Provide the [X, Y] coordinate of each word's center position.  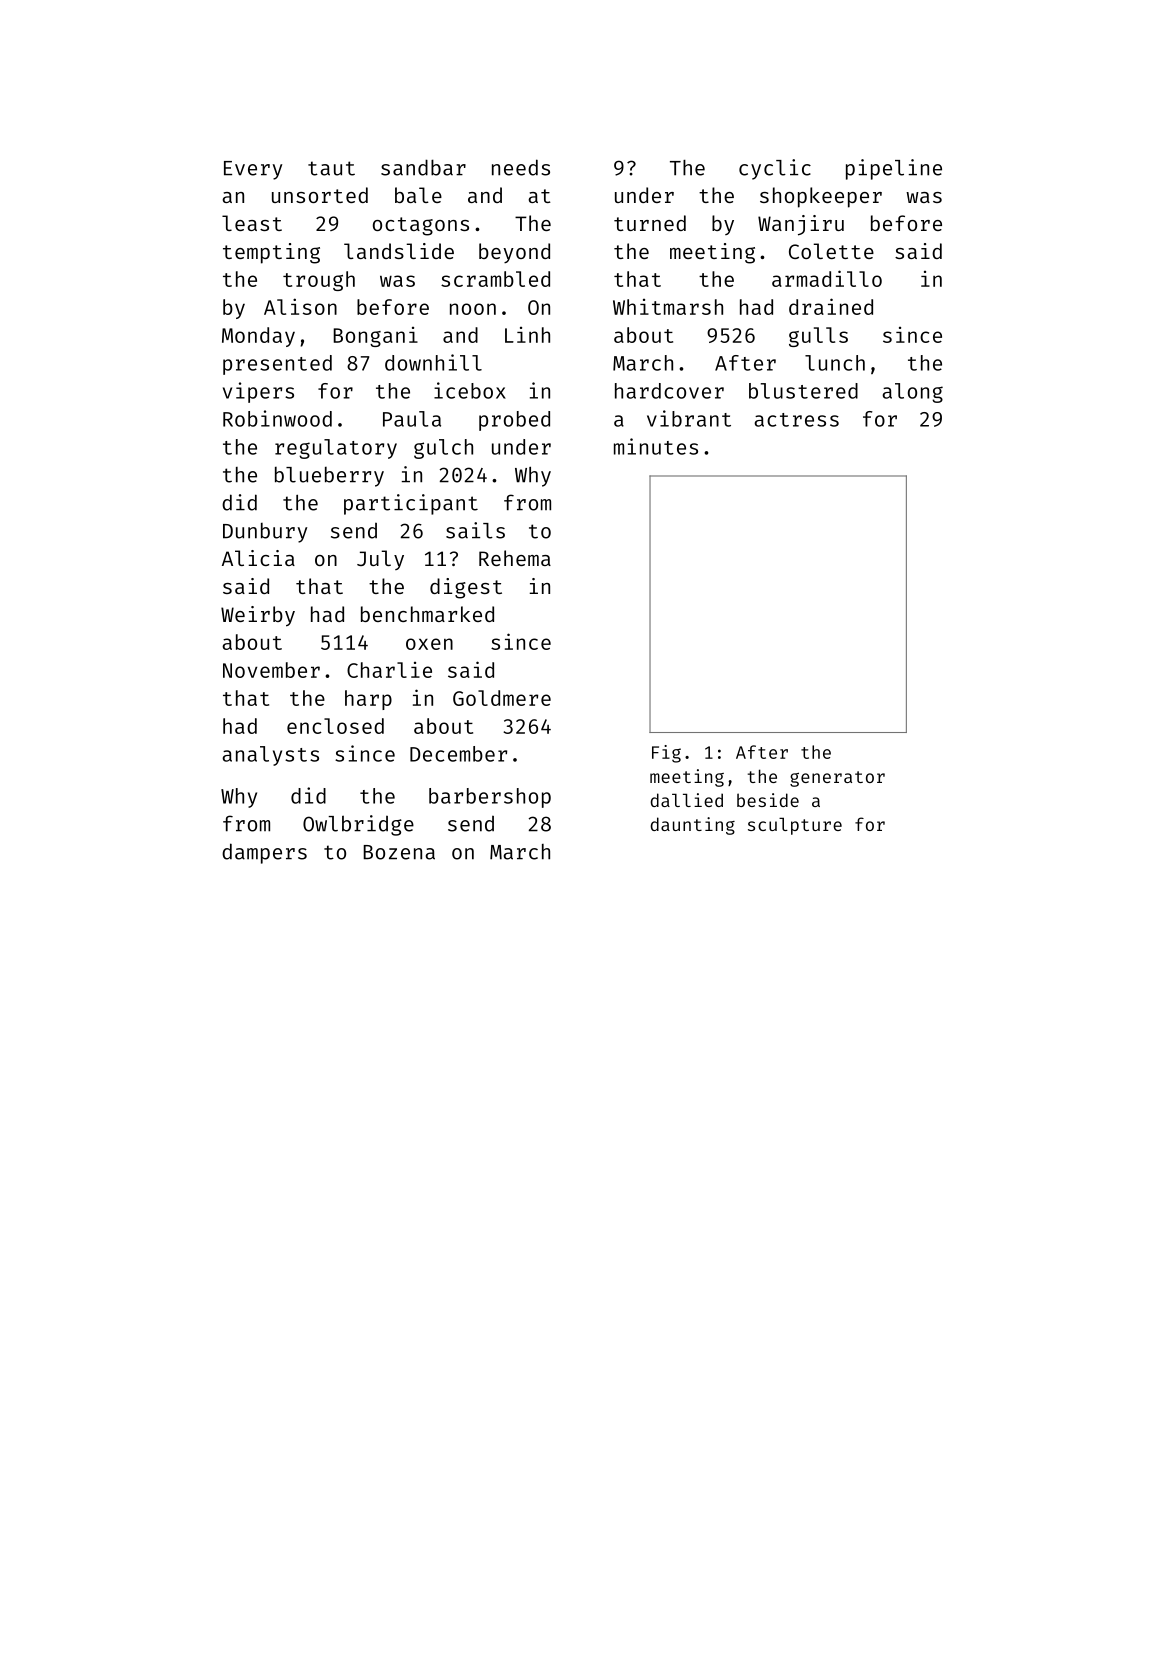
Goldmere [502, 698]
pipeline [894, 169]
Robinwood [277, 418]
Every [253, 170]
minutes [656, 446]
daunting [692, 826]
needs [521, 167]
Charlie [389, 670]
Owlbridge [358, 825]
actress [796, 420]
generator [837, 779]
